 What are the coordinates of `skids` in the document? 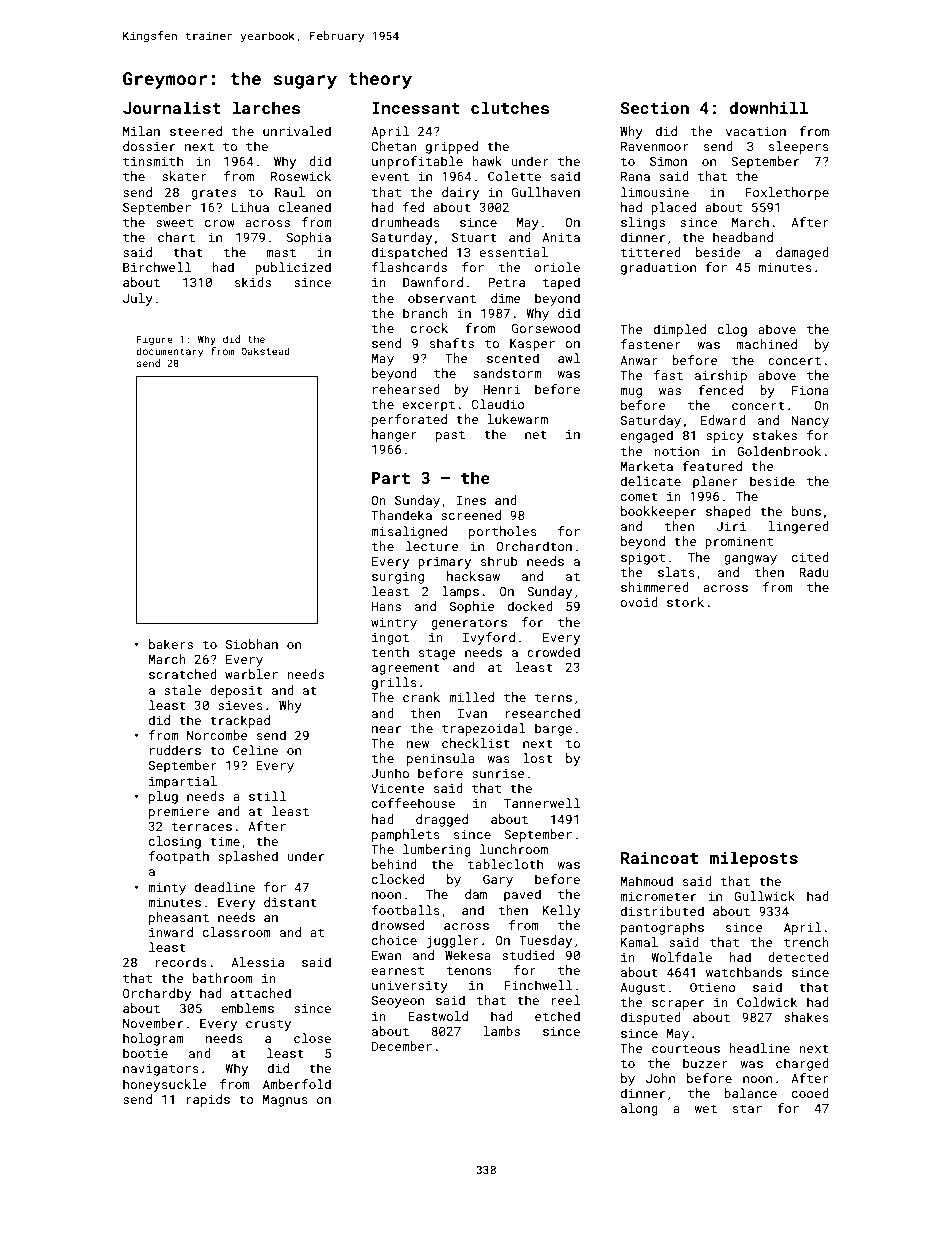 It's located at (253, 282).
